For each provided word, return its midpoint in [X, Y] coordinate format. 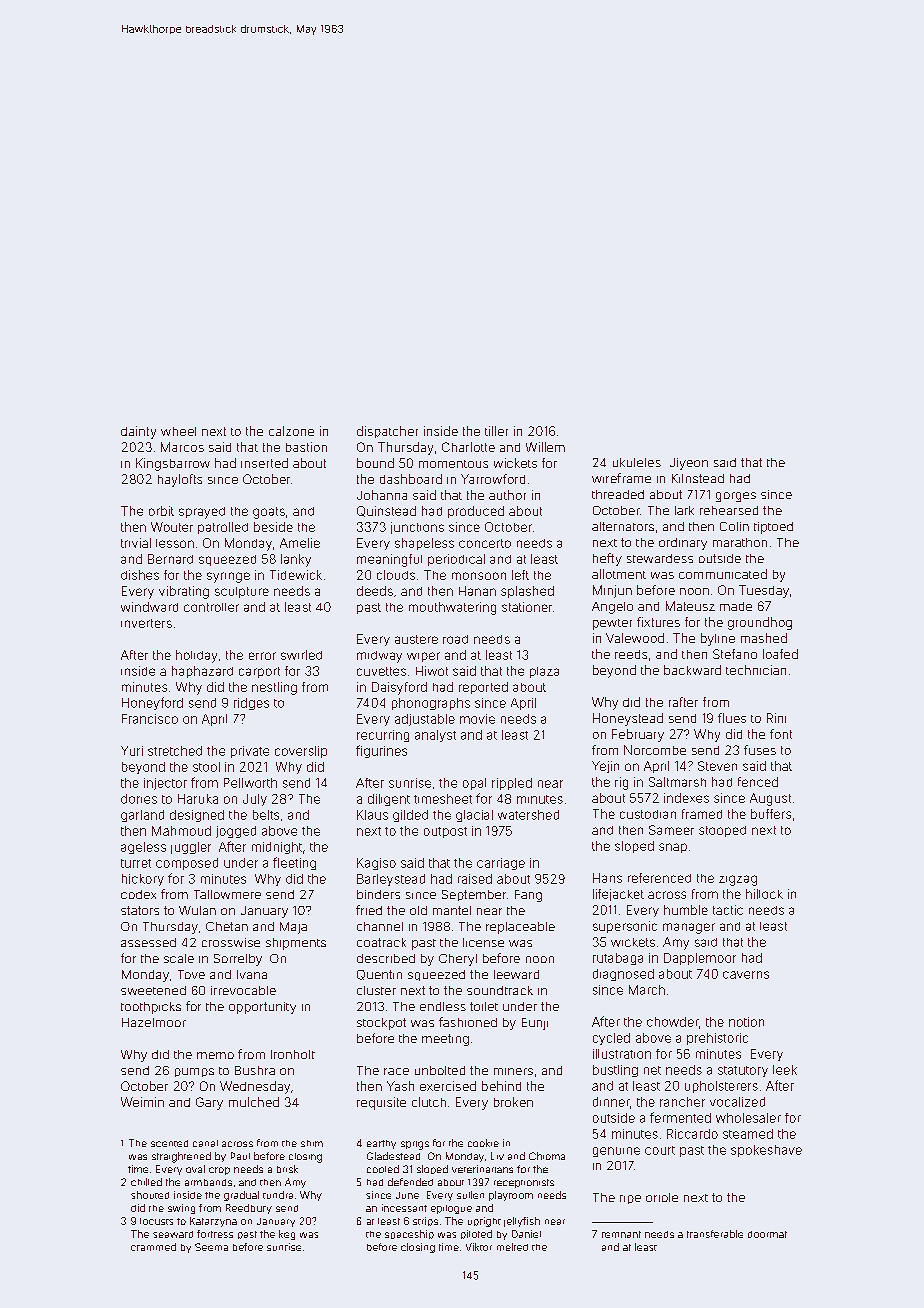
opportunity [262, 1008]
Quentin [379, 975]
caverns [746, 975]
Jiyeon [689, 464]
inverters [146, 623]
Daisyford [399, 688]
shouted [150, 1195]
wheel [178, 431]
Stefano [735, 654]
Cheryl [458, 960]
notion [746, 1022]
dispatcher [387, 432]
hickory [143, 880]
